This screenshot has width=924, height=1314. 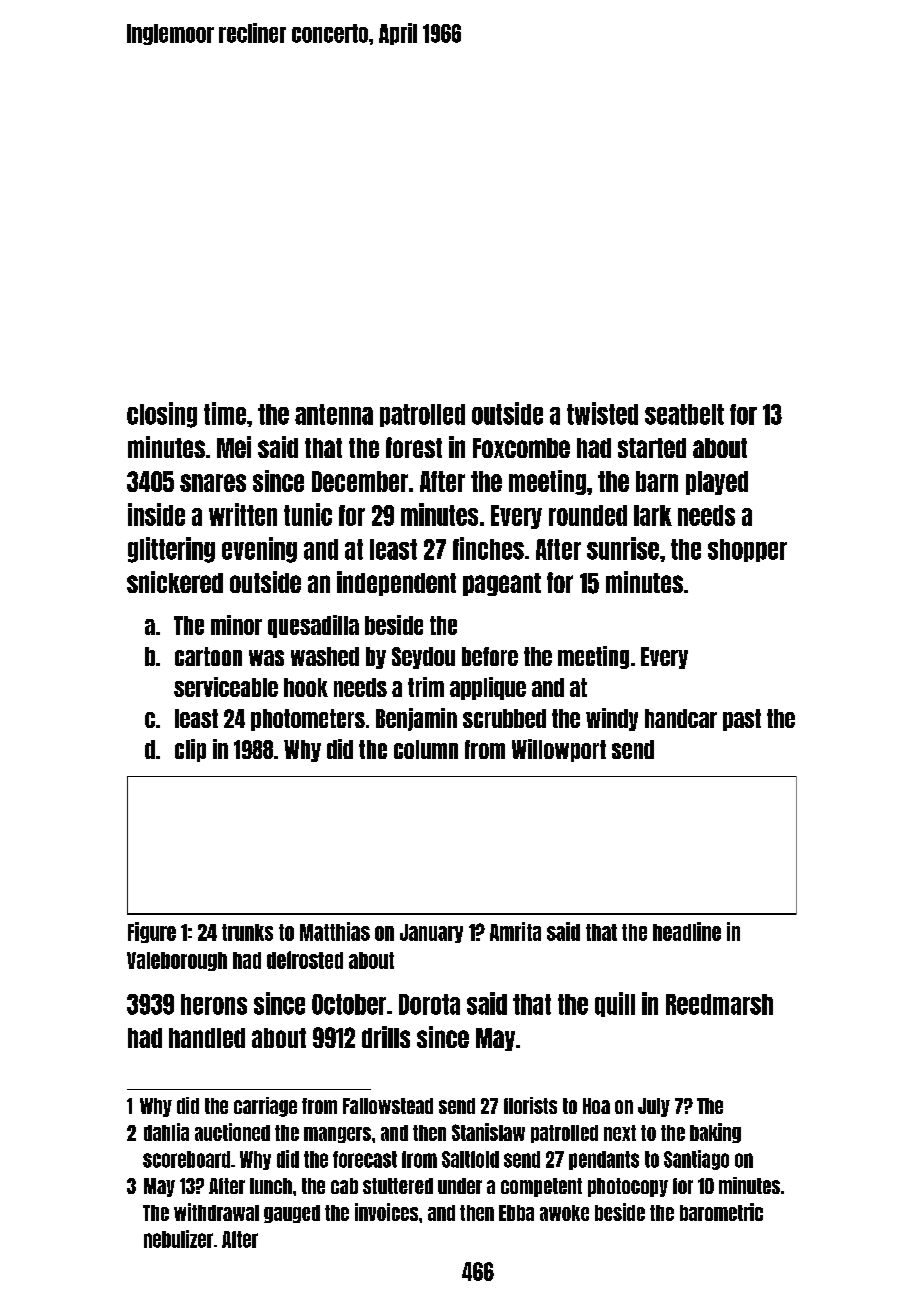 What do you see at coordinates (681, 718) in the screenshot?
I see `handcar` at bounding box center [681, 718].
